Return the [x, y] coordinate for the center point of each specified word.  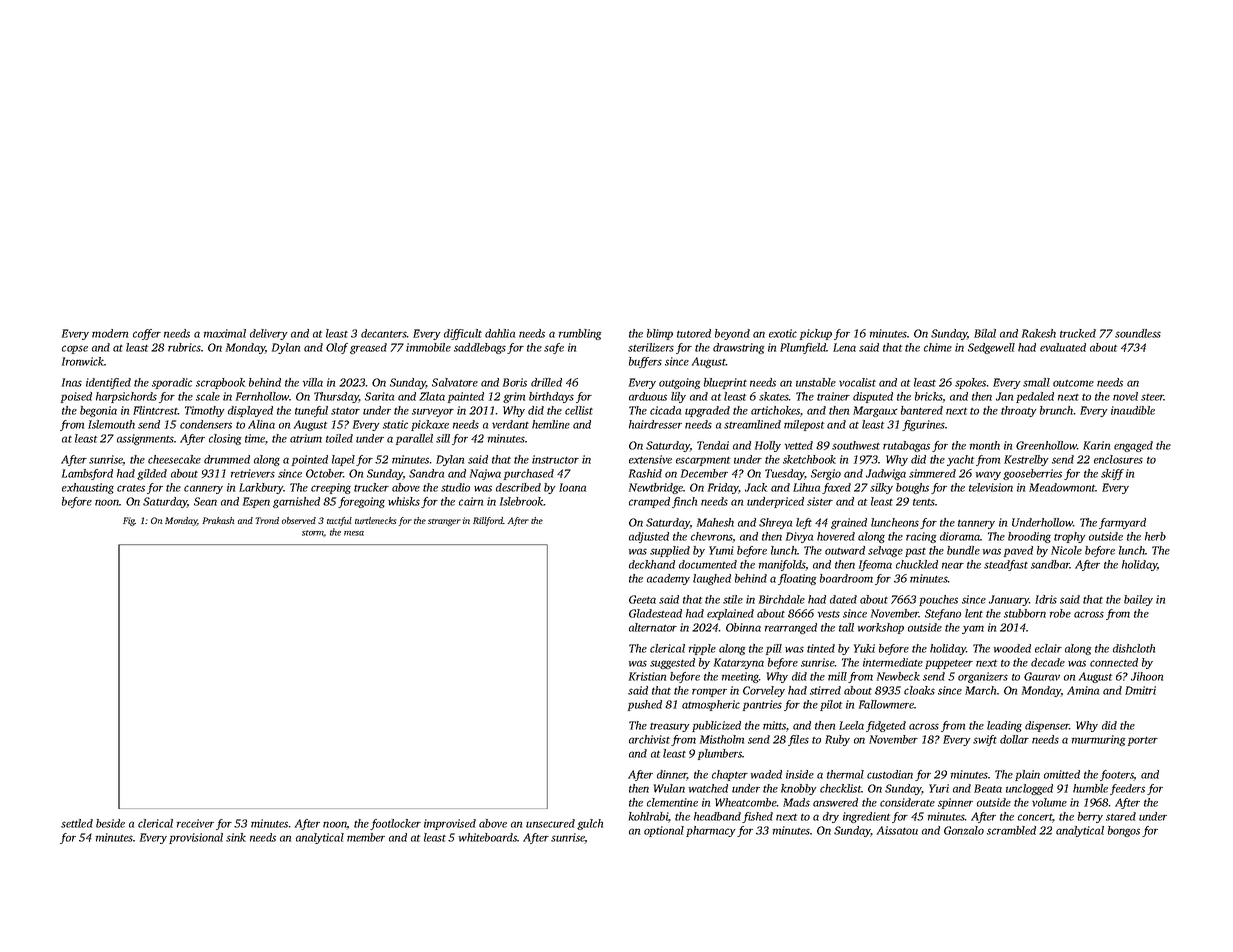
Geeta [642, 599]
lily [678, 397]
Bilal [985, 333]
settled [77, 823]
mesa [354, 533]
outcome [1073, 383]
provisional [196, 838]
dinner [672, 775]
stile [733, 599]
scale [208, 396]
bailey [1138, 600]
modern [110, 333]
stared [1121, 816]
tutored [694, 333]
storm [313, 533]
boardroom [846, 578]
